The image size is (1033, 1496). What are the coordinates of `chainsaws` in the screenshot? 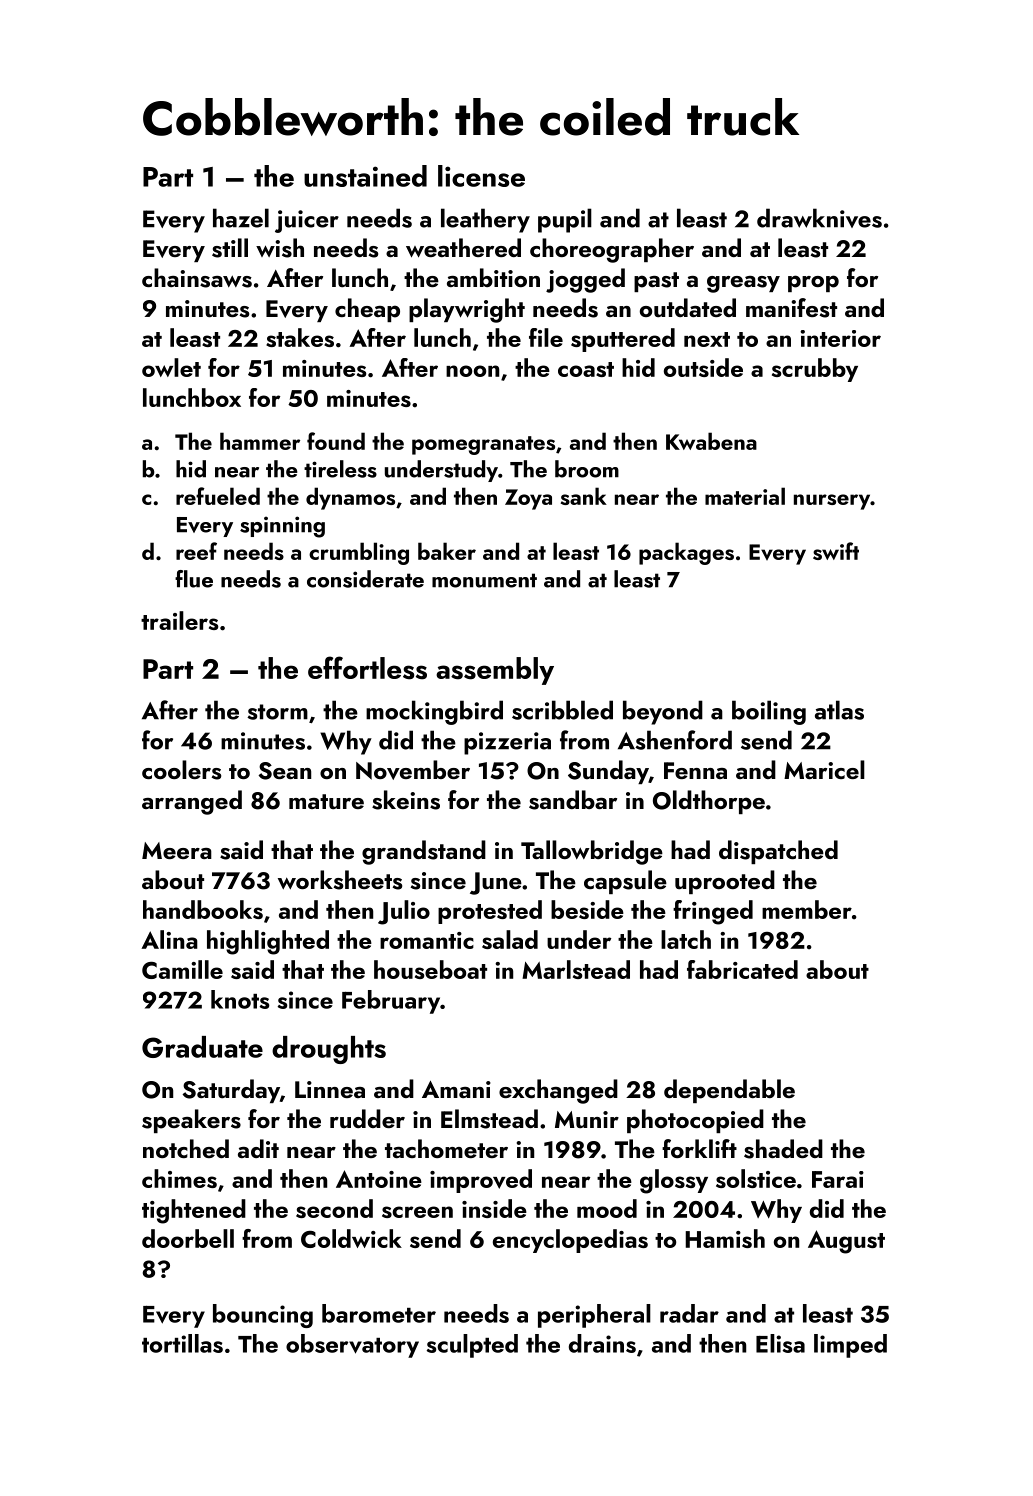 It's located at (197, 278).
